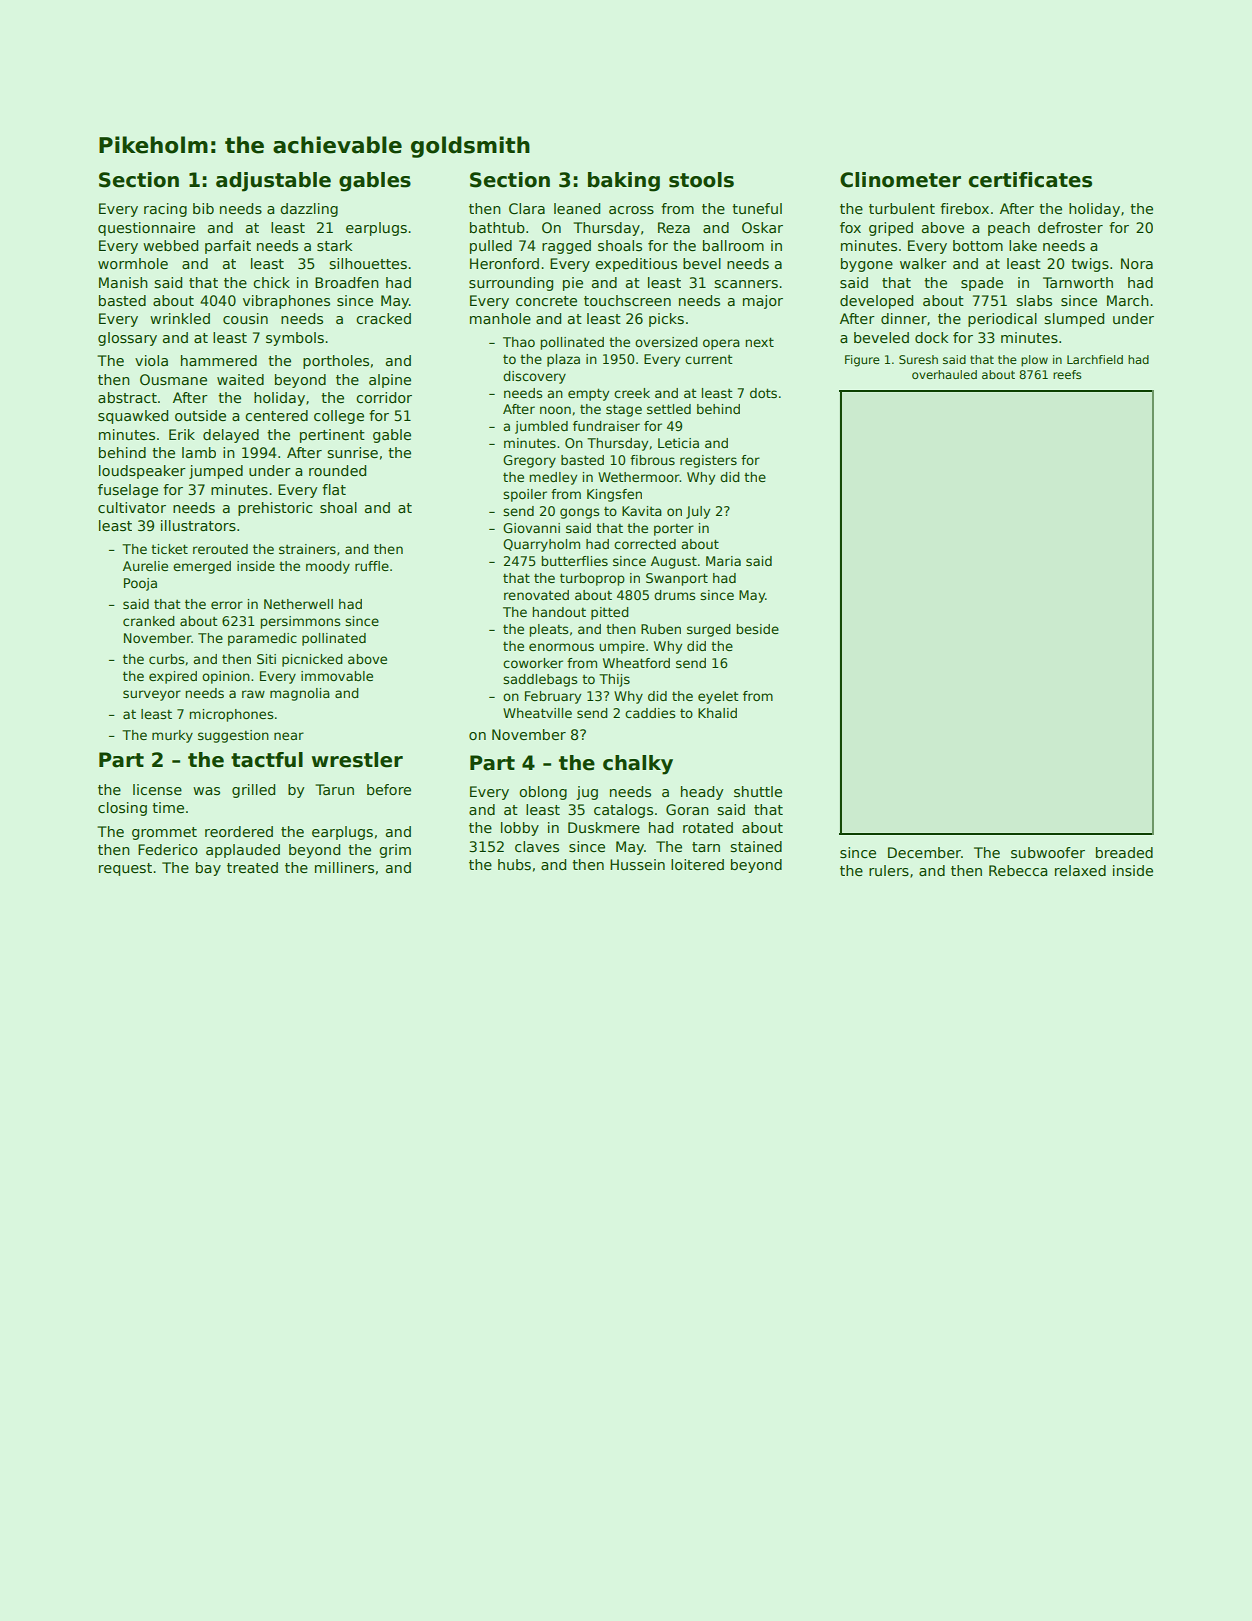 The height and width of the page is (1621, 1252). I want to click on certificates, so click(1030, 180).
